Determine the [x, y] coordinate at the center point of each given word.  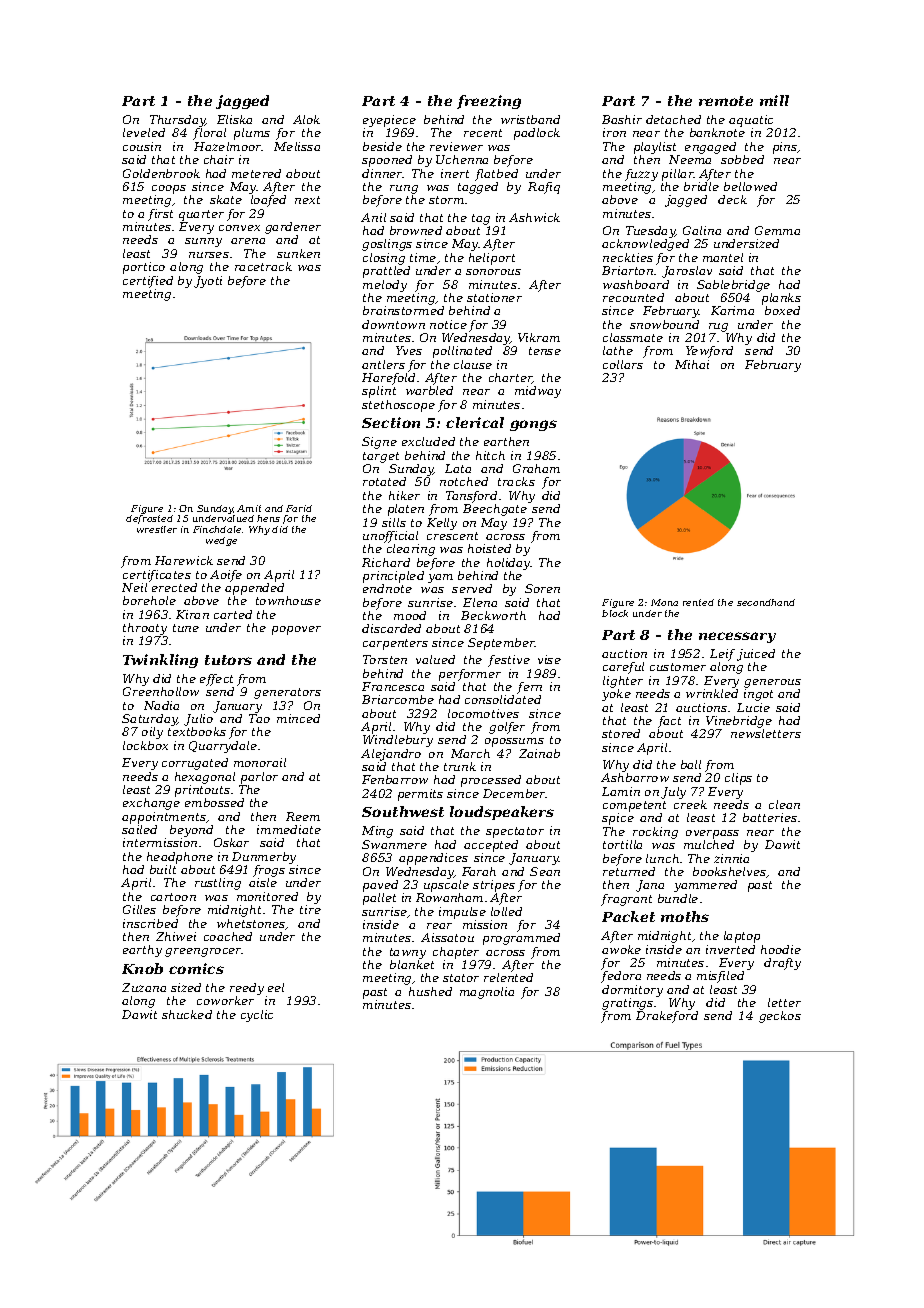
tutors [228, 660]
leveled [144, 132]
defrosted [149, 519]
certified [148, 282]
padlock [537, 134]
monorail [260, 762]
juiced [756, 655]
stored [621, 733]
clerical [475, 422]
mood [410, 615]
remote [726, 101]
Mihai [692, 364]
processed [491, 781]
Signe [379, 443]
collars [623, 364]
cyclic [257, 1016]
